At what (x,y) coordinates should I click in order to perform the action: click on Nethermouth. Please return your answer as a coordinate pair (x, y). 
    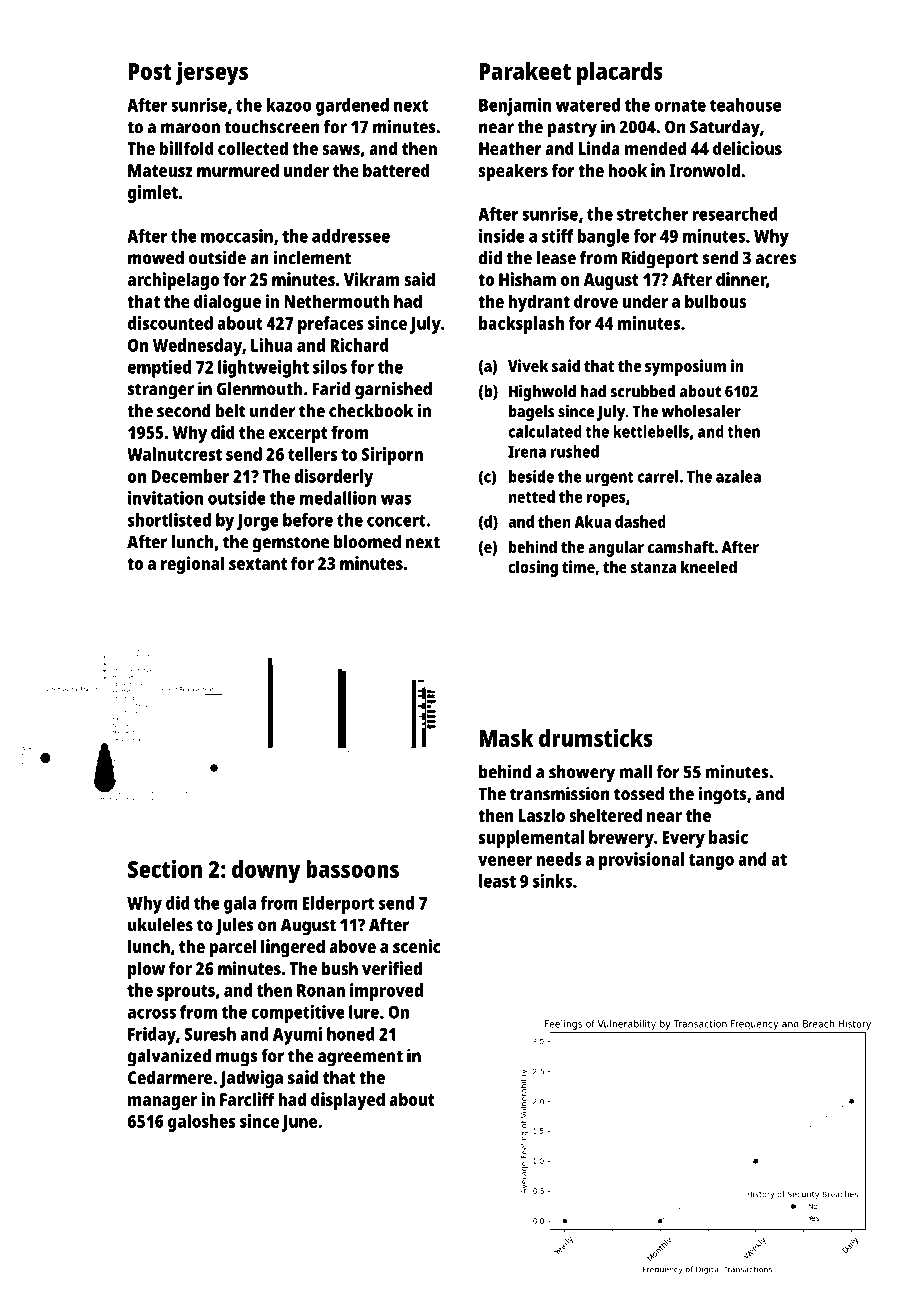
    Looking at the image, I should click on (336, 301).
